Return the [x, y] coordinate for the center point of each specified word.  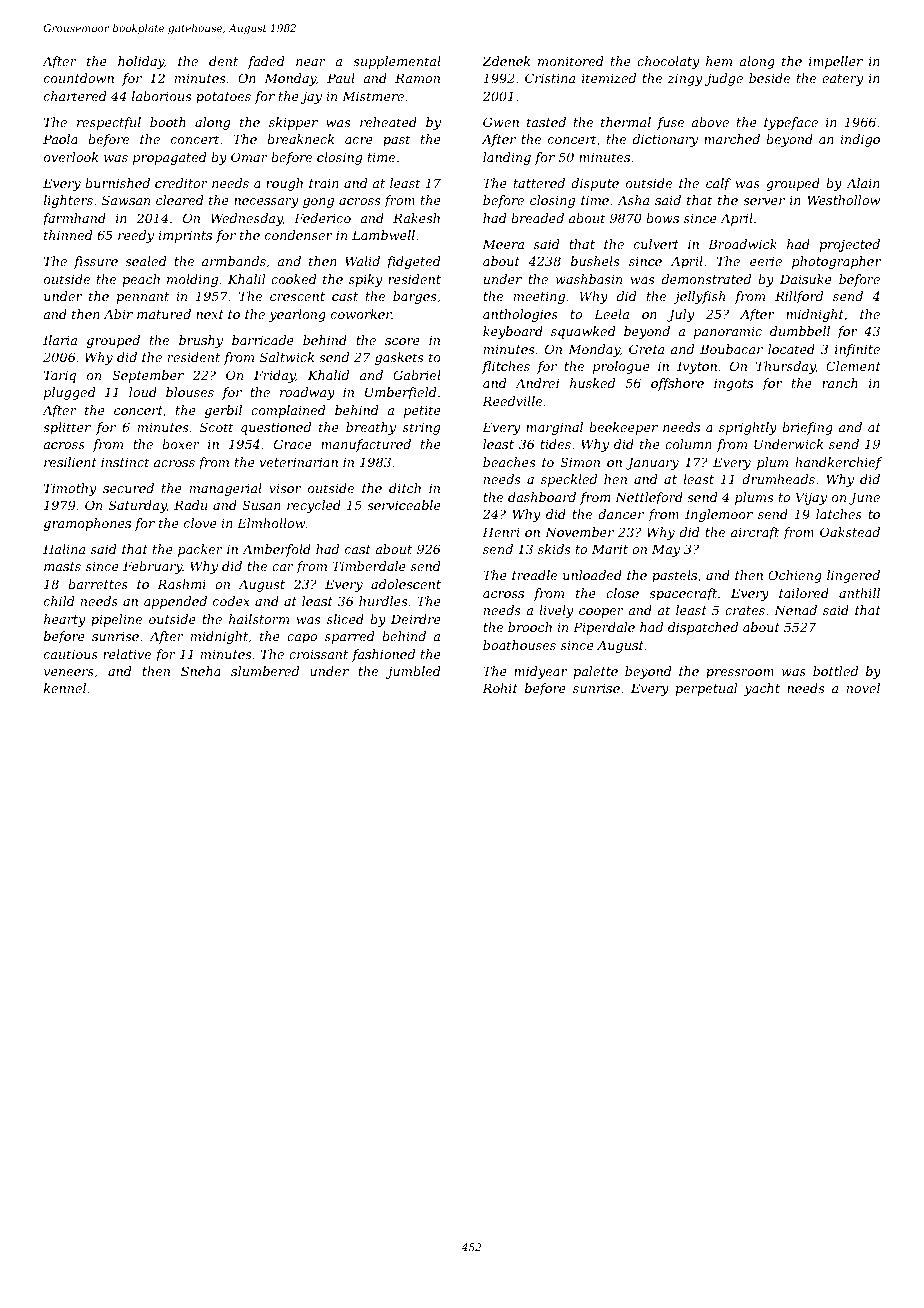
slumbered [265, 671]
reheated [388, 122]
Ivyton [697, 367]
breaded [537, 218]
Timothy [70, 489]
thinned [68, 235]
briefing [807, 428]
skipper [293, 123]
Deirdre [416, 619]
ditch [405, 488]
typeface [791, 123]
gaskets [399, 358]
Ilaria [60, 340]
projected [849, 245]
